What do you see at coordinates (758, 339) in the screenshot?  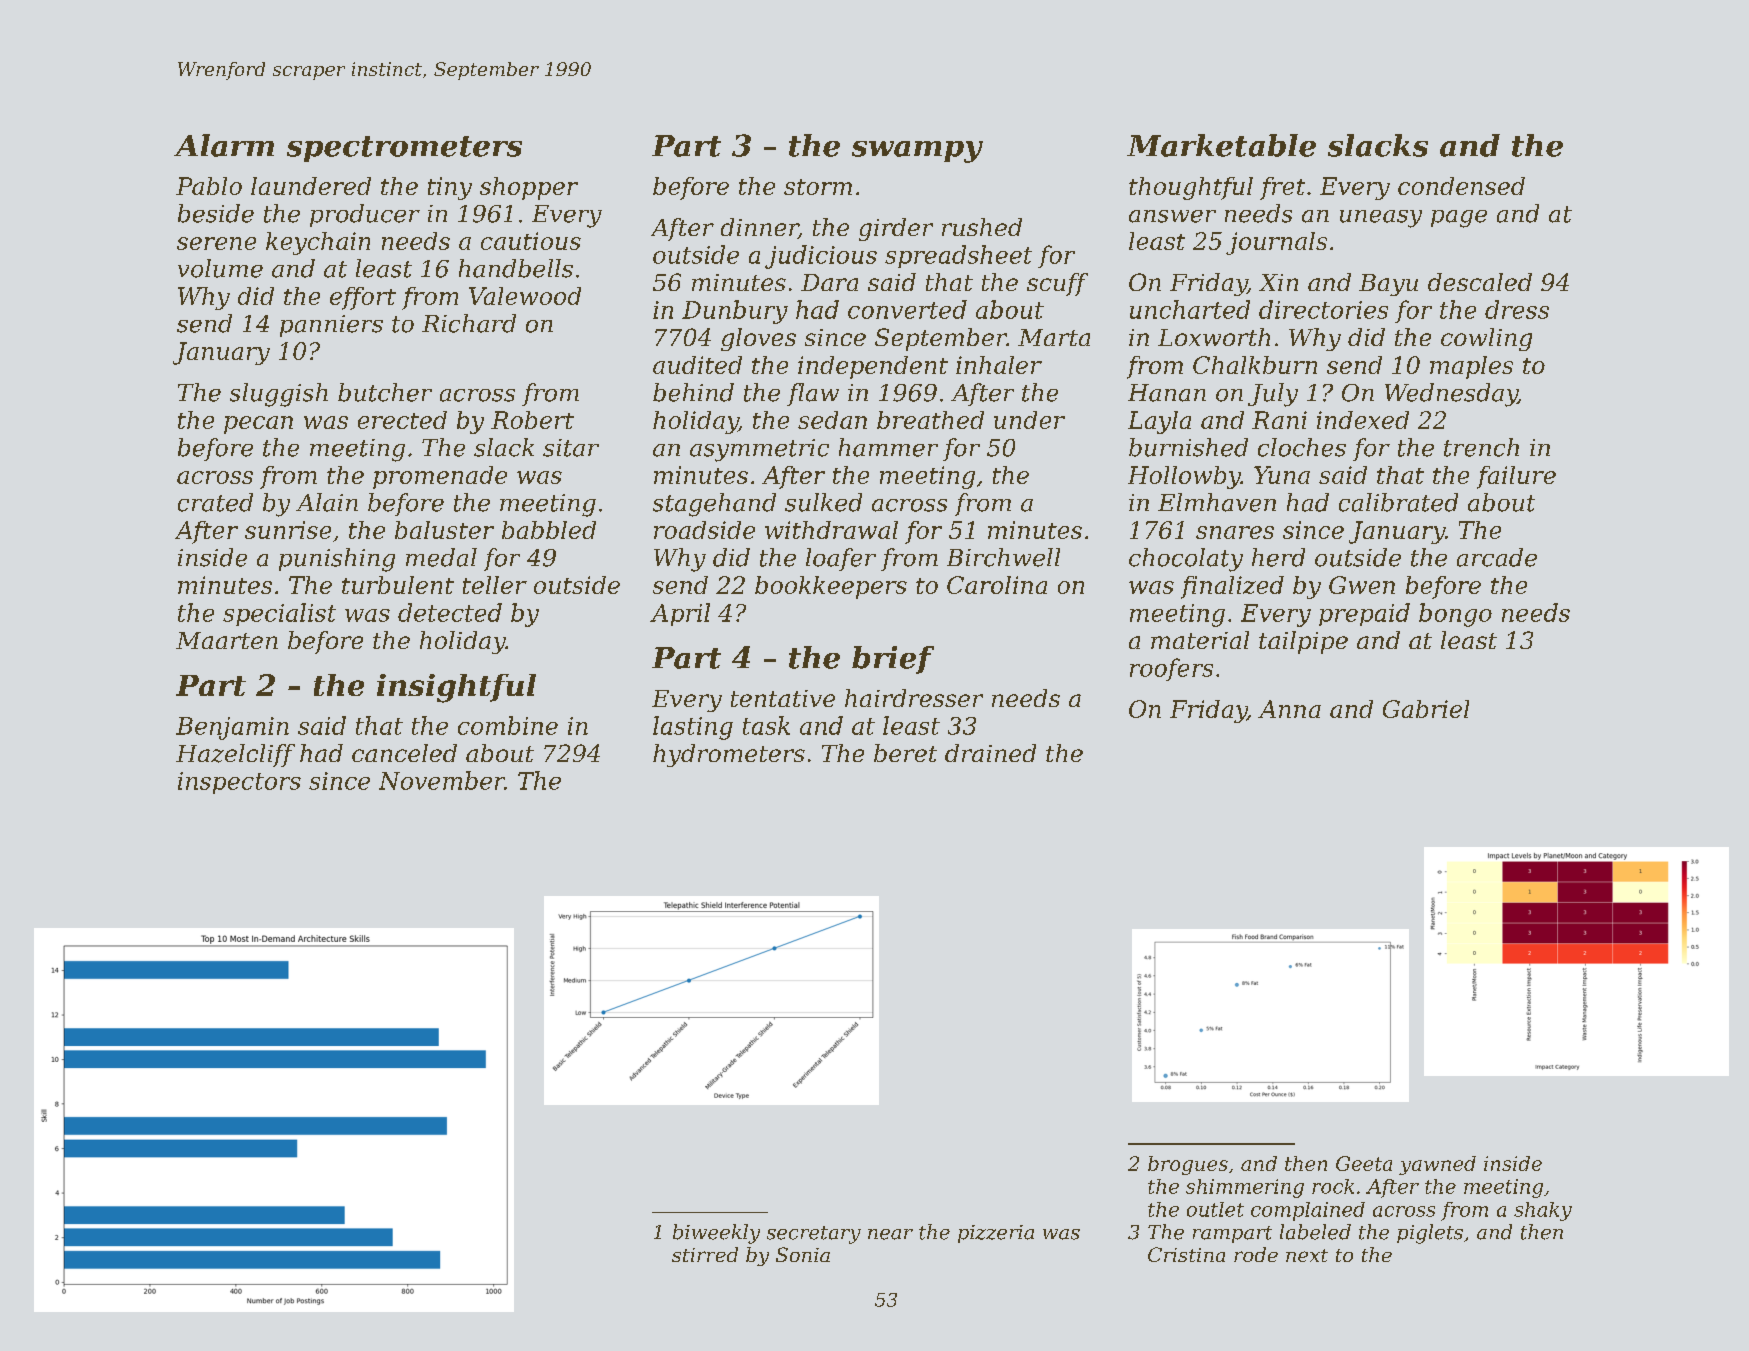 I see `gloves` at bounding box center [758, 339].
